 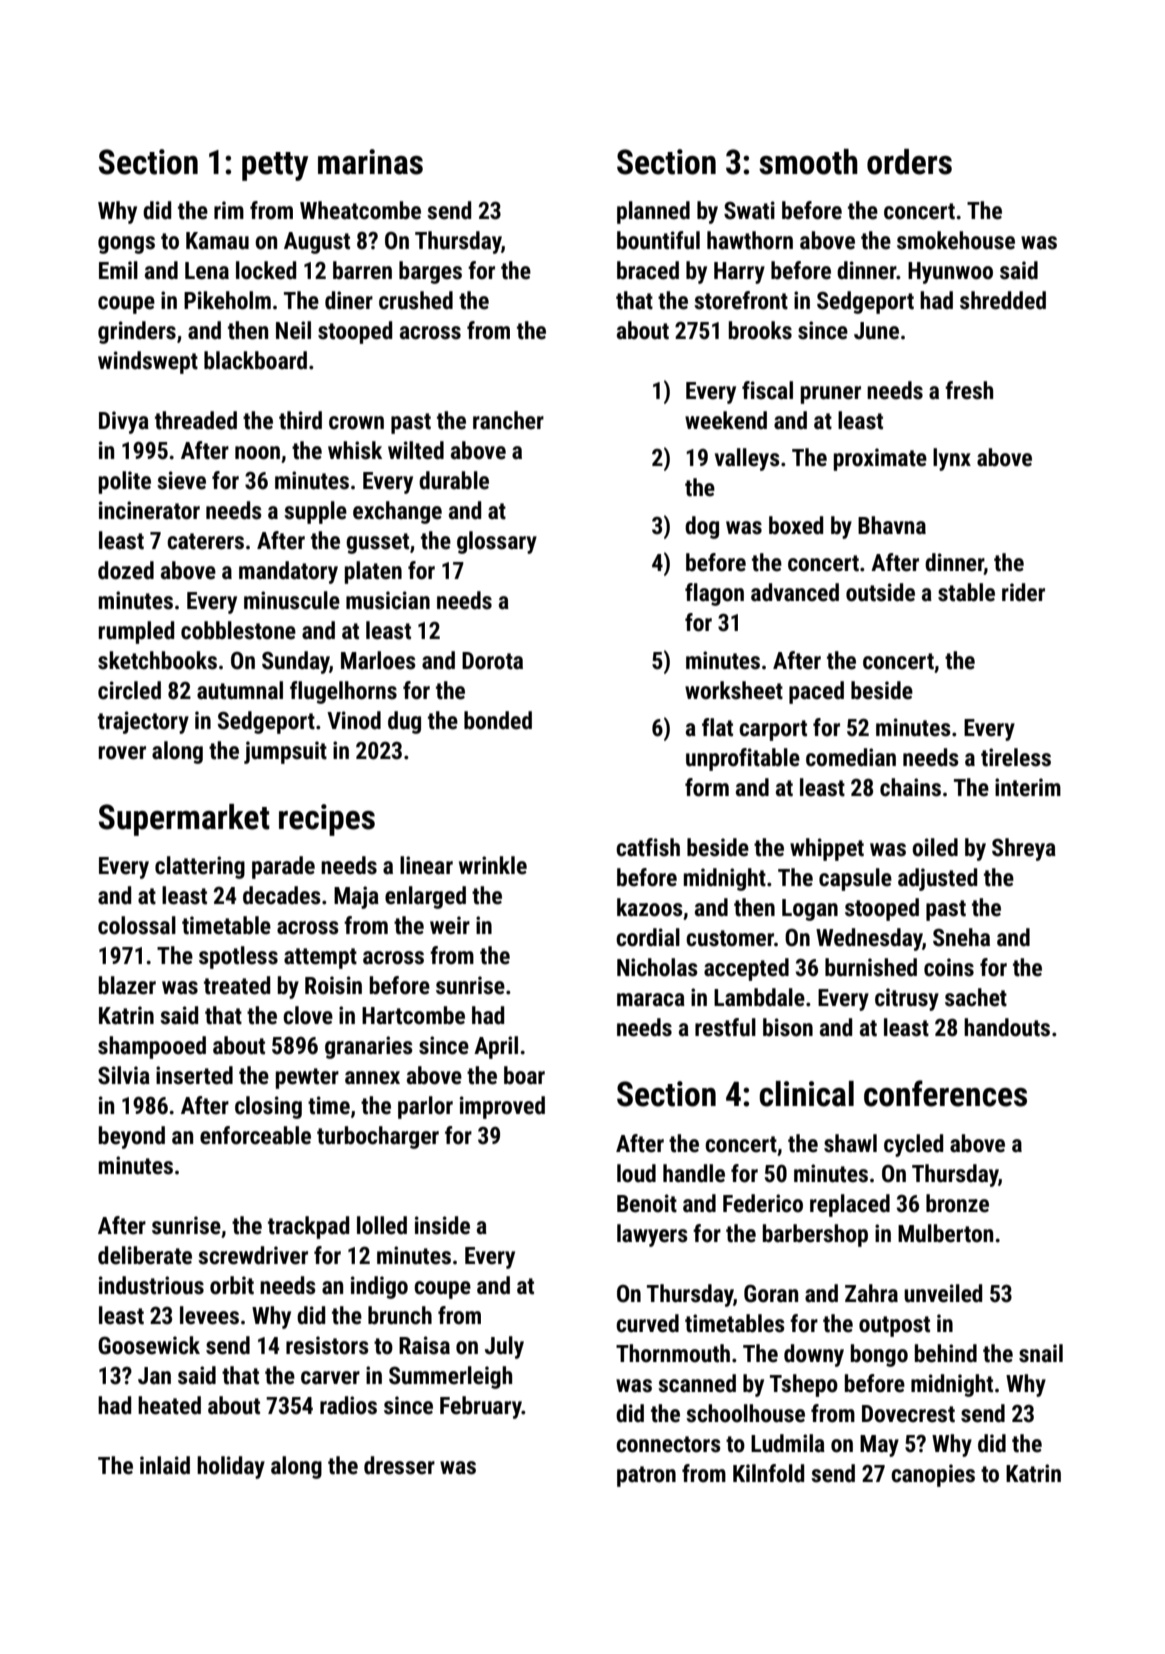 What do you see at coordinates (502, 1107) in the image?
I see `improved` at bounding box center [502, 1107].
